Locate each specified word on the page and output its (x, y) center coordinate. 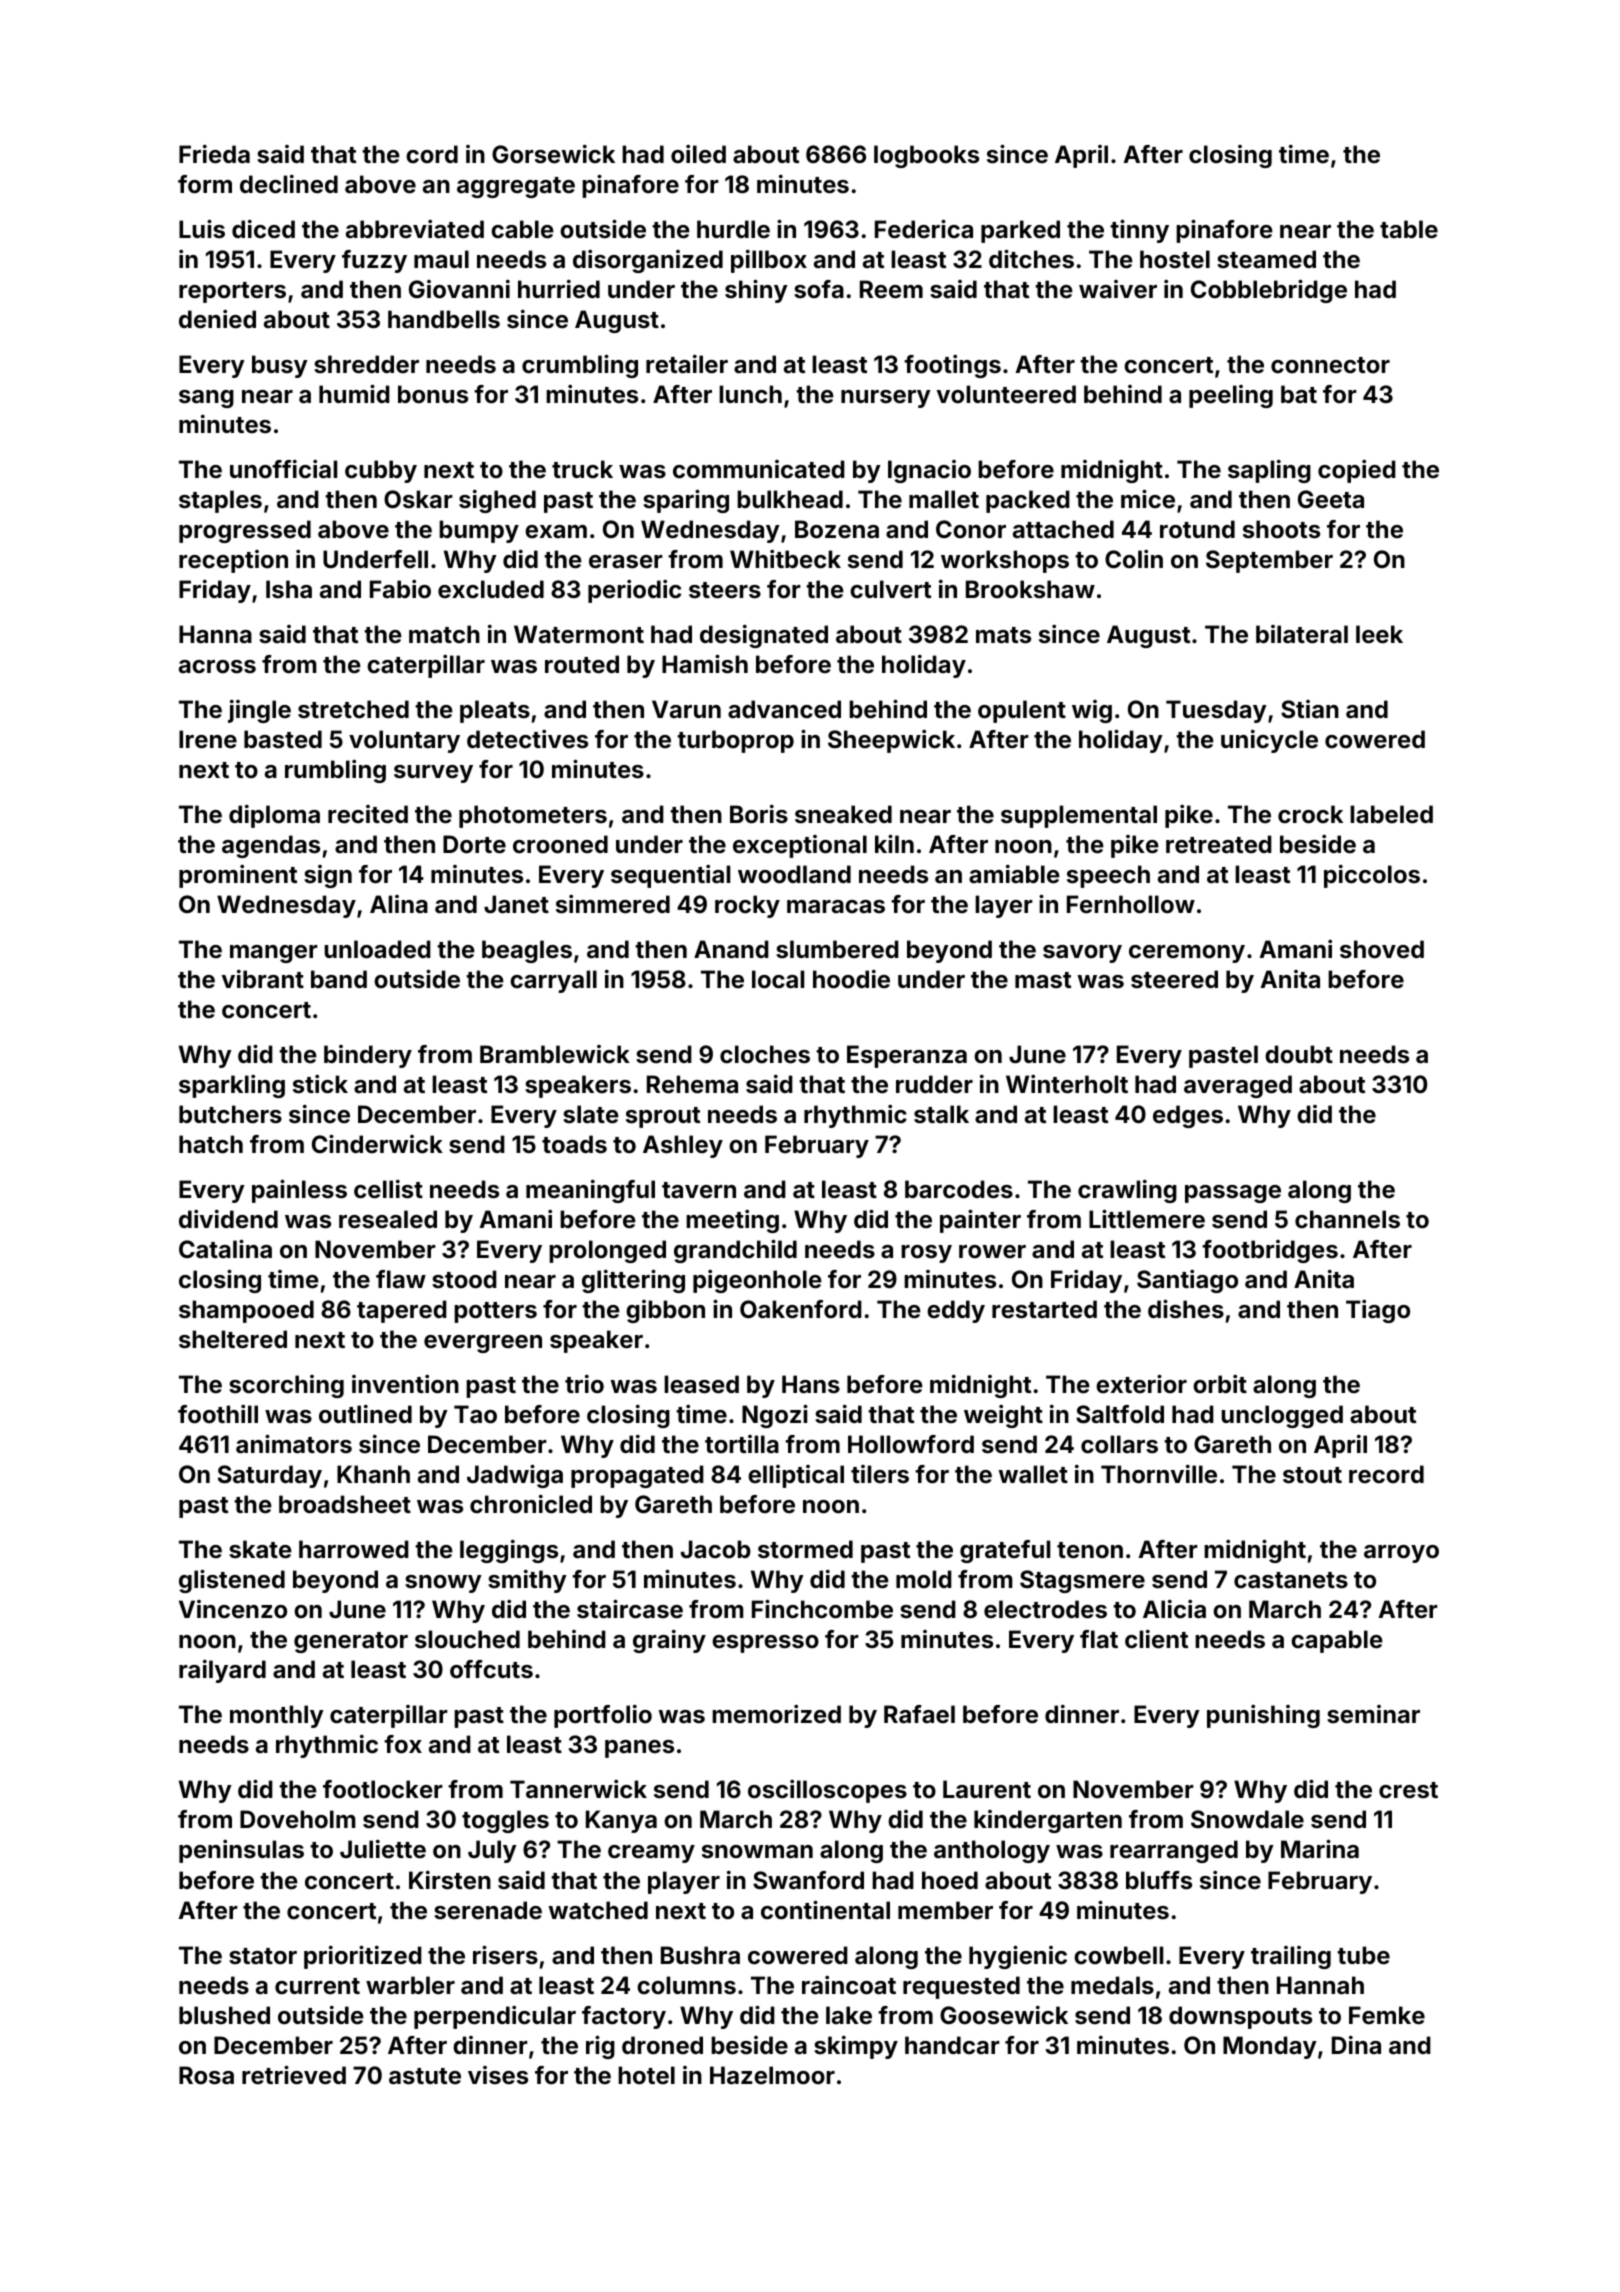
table (1409, 229)
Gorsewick (553, 154)
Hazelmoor (772, 2075)
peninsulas (241, 1851)
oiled (698, 154)
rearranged (1174, 1851)
